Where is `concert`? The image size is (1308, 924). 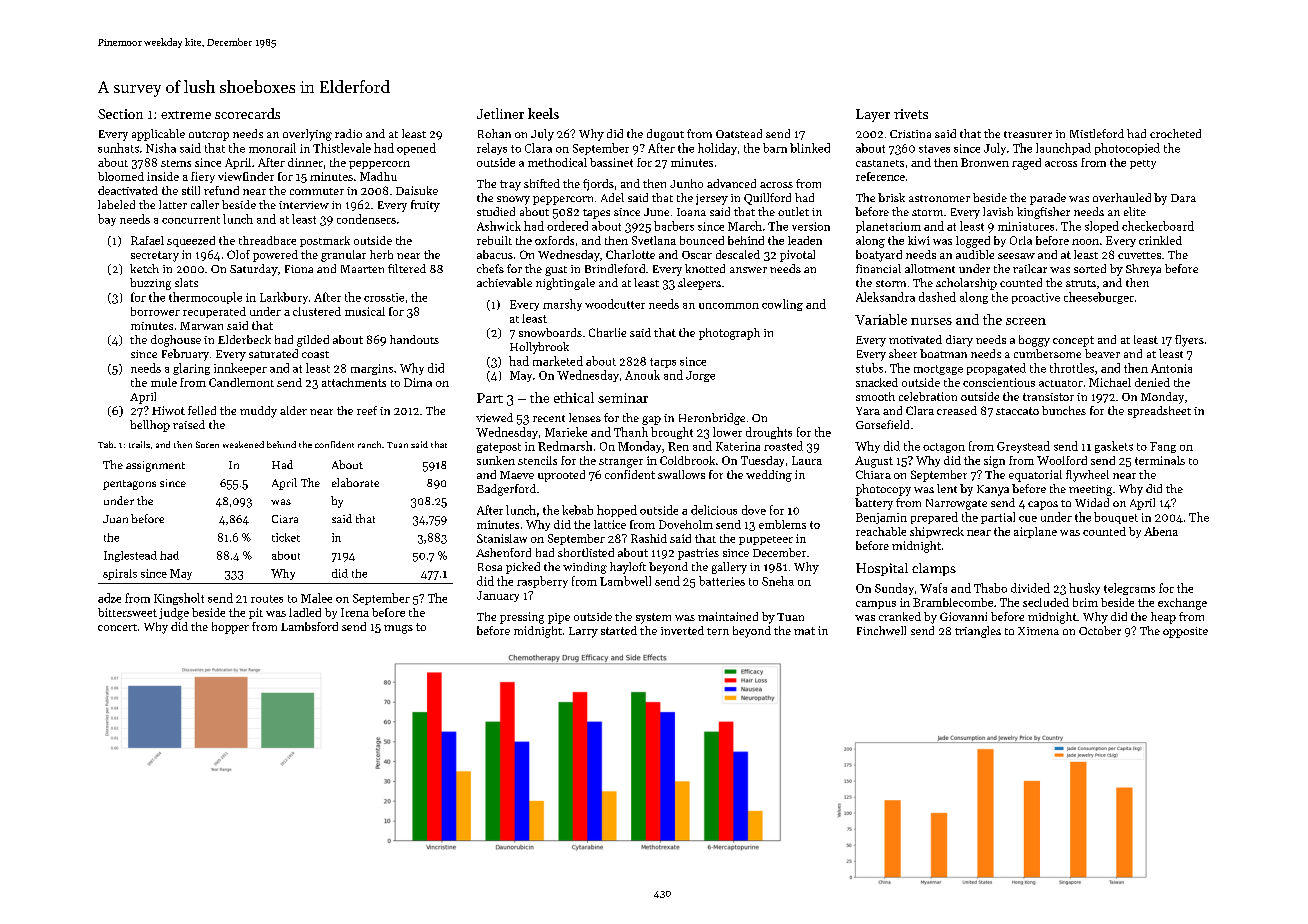
concert is located at coordinates (117, 627).
